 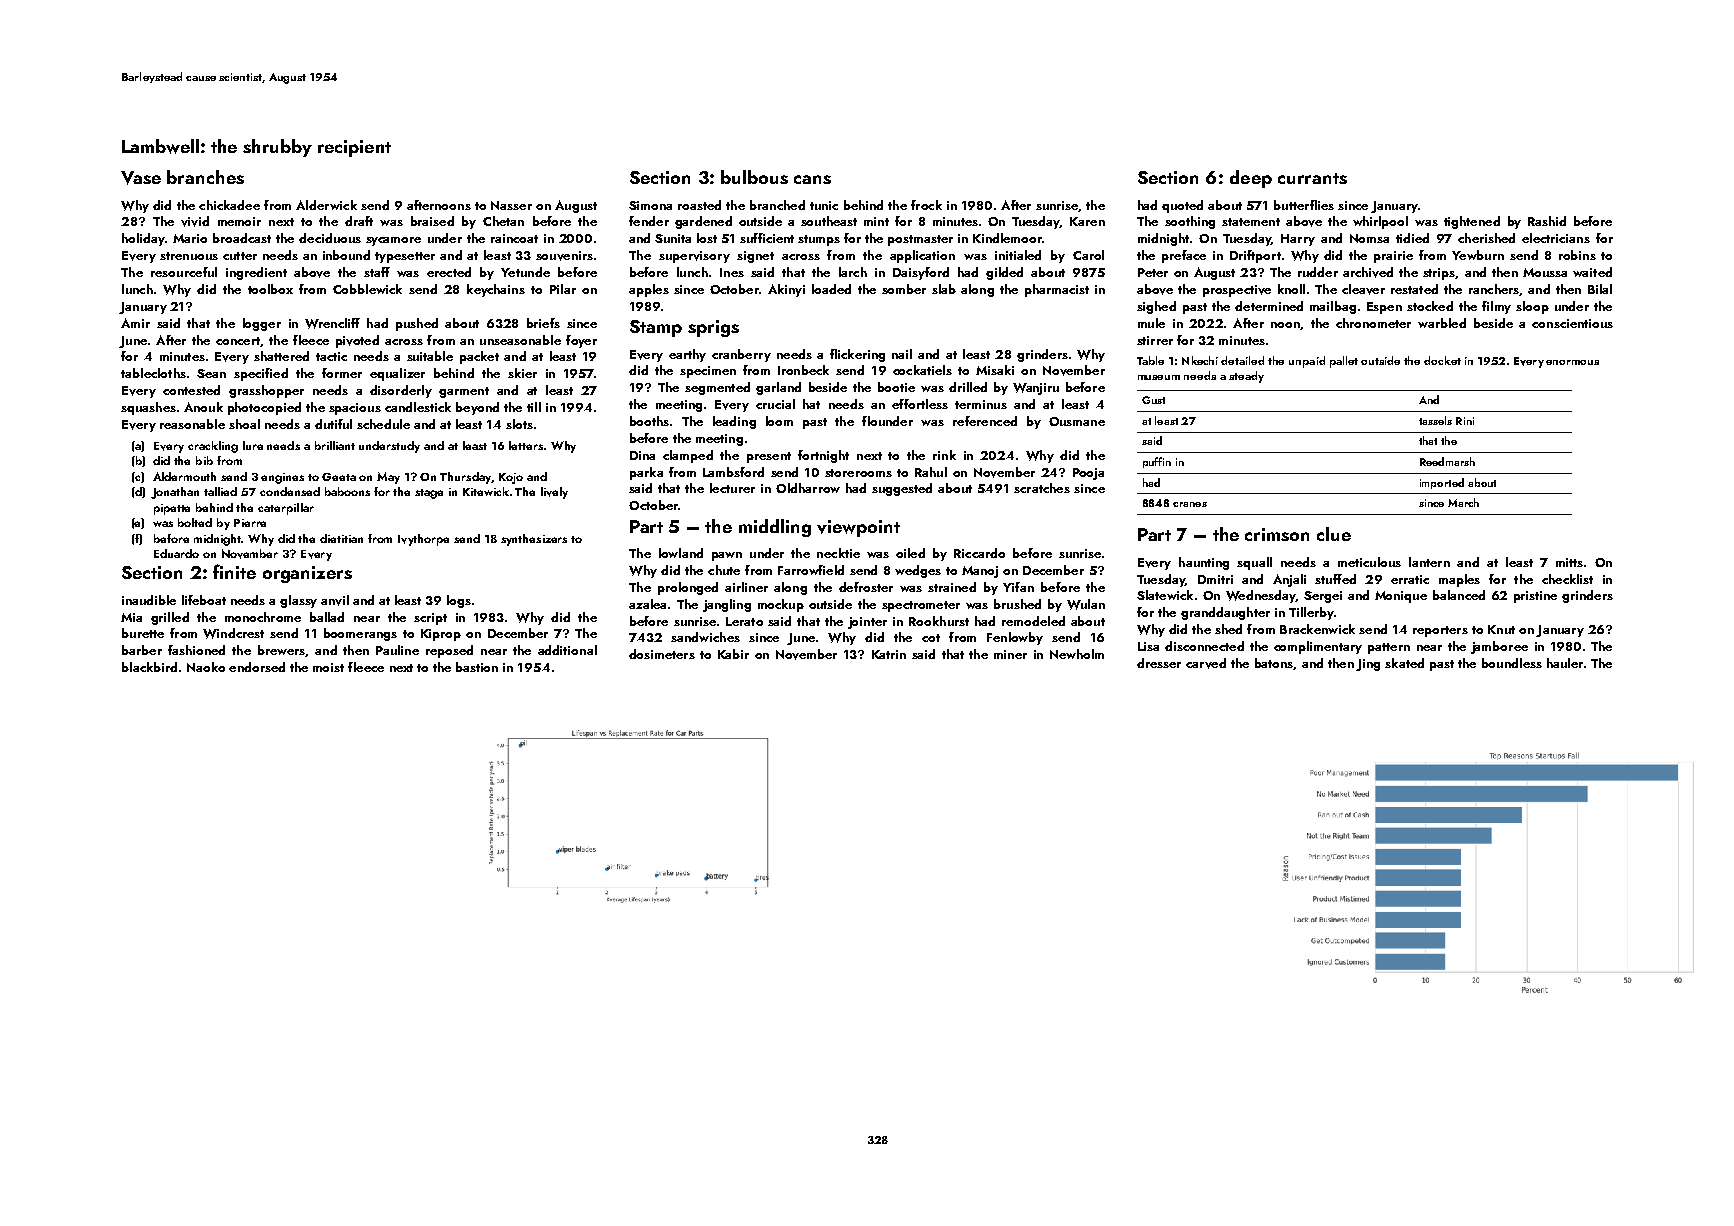 I want to click on mitts, so click(x=1569, y=562).
